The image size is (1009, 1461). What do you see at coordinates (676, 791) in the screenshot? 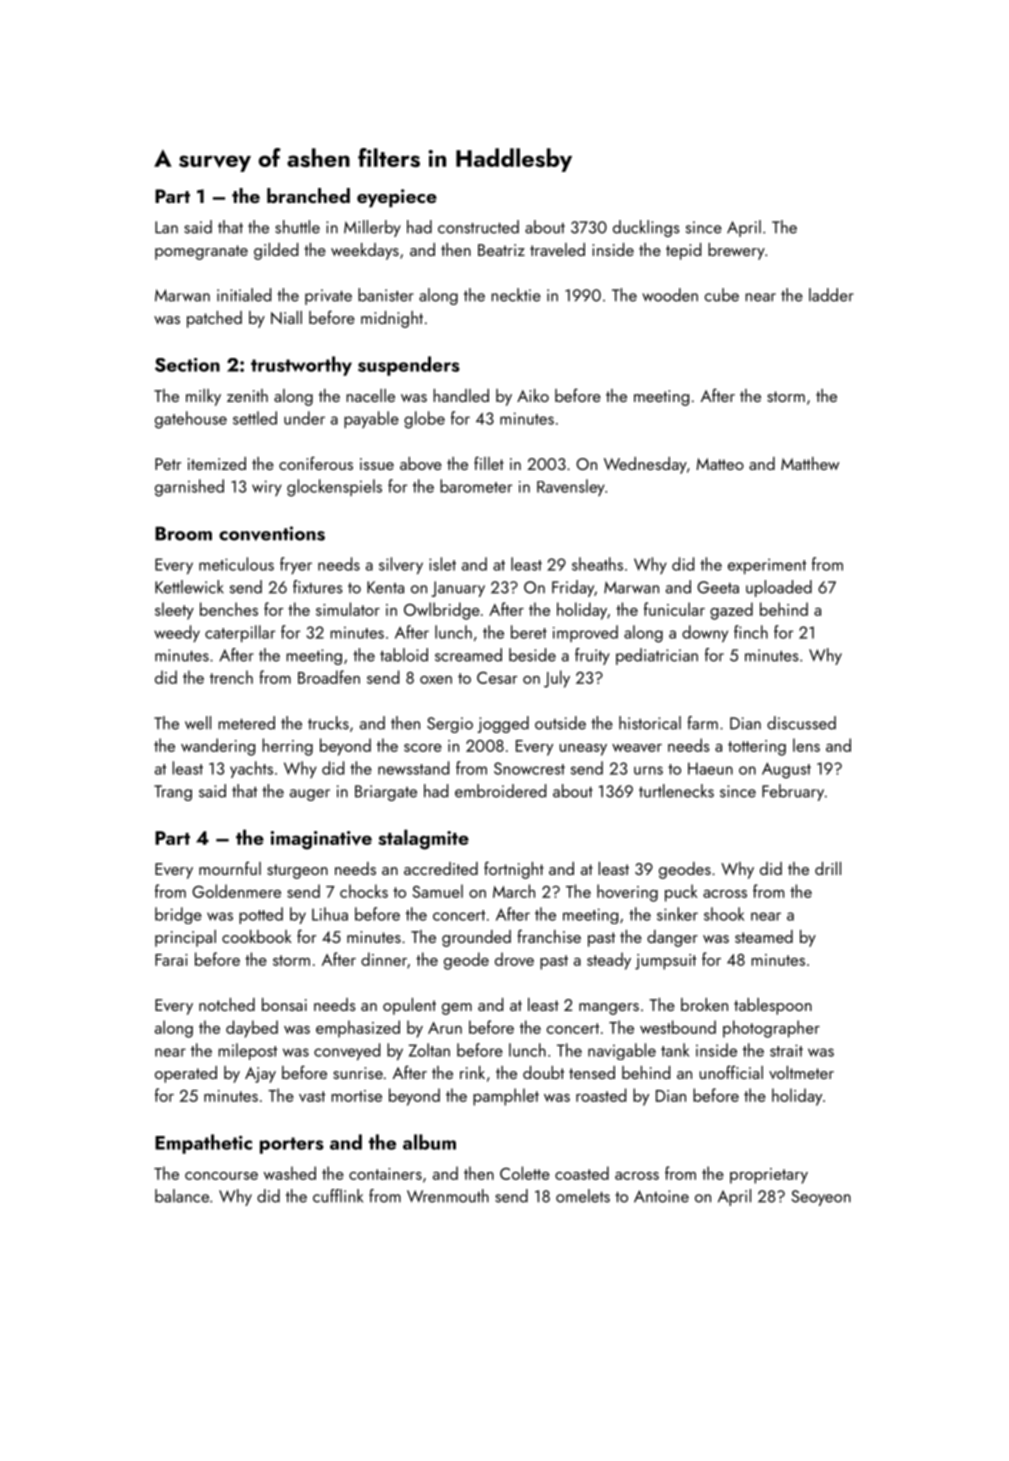
I see `turtlenecks` at bounding box center [676, 791].
